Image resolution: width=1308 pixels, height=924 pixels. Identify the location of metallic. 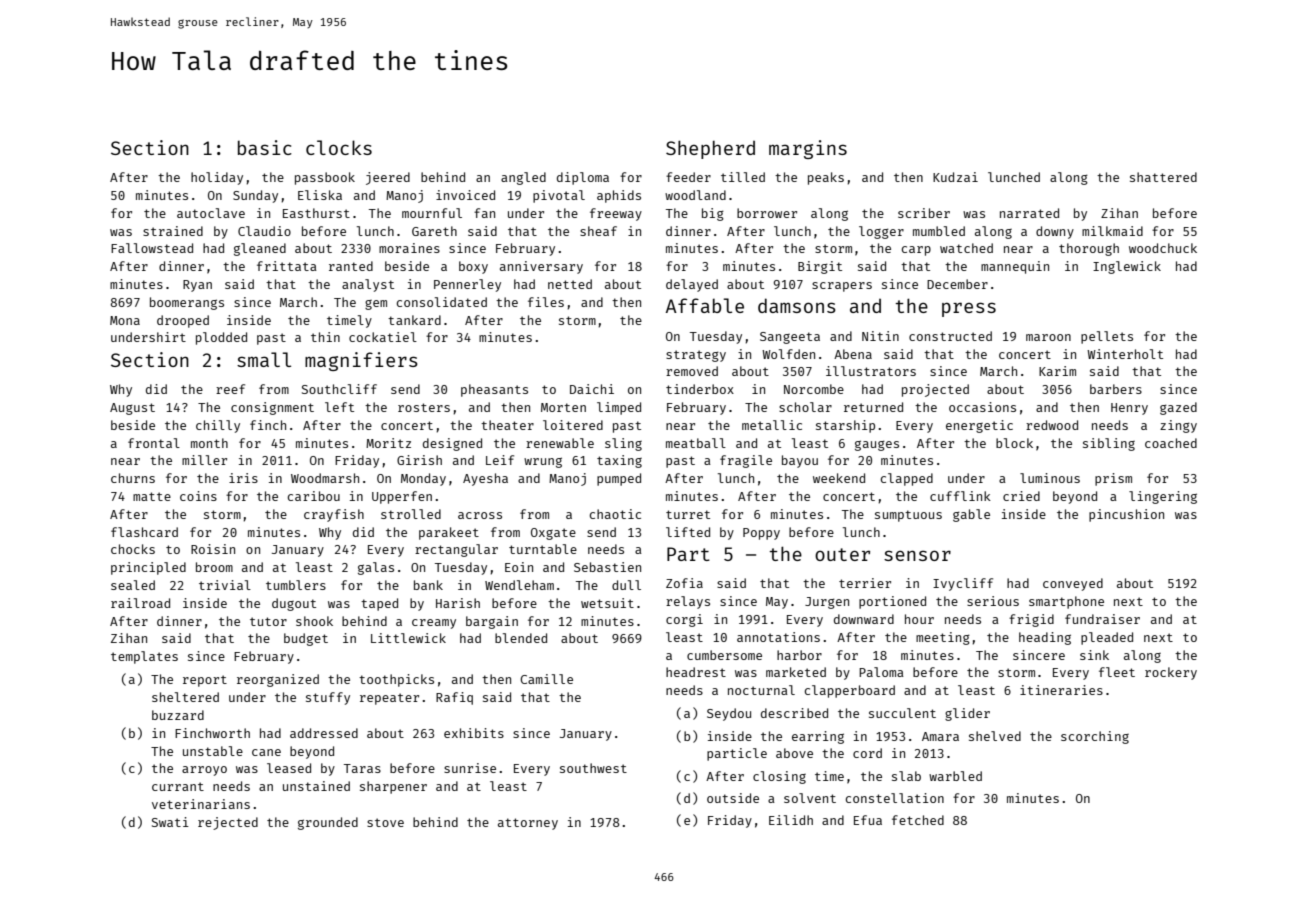
(772, 425).
